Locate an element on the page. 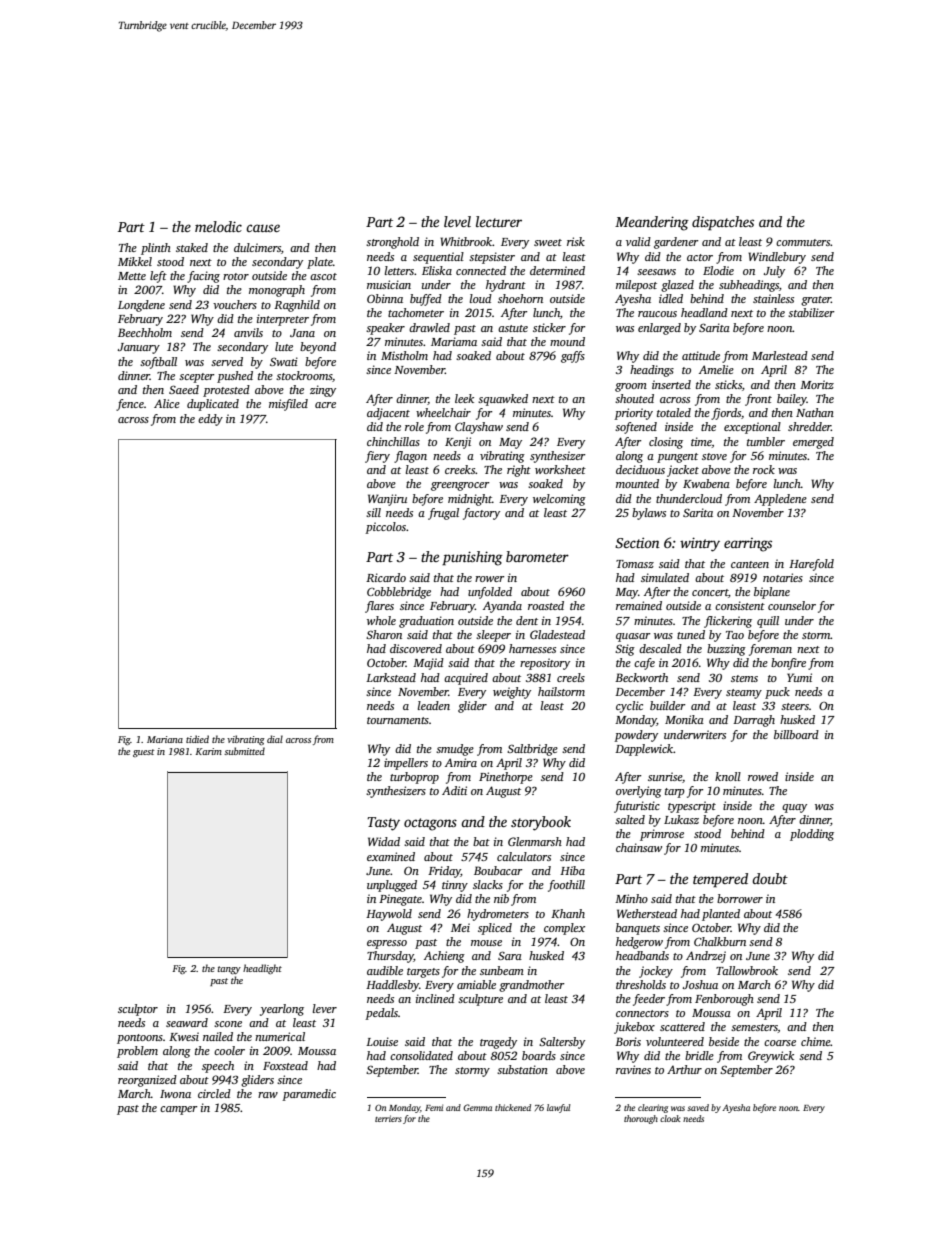  idled is located at coordinates (671, 298).
